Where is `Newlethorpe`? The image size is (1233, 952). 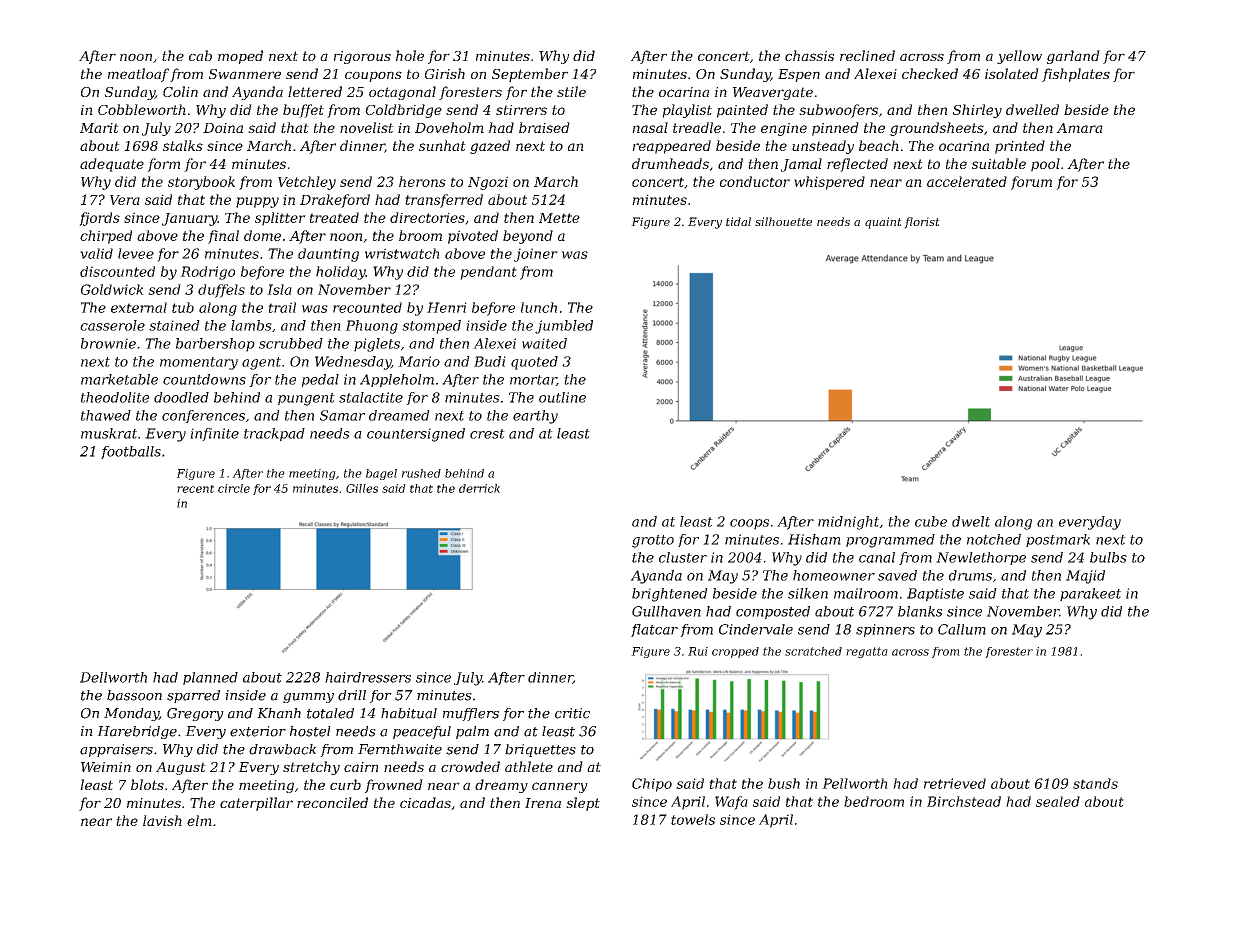
Newlethorpe is located at coordinates (981, 558).
